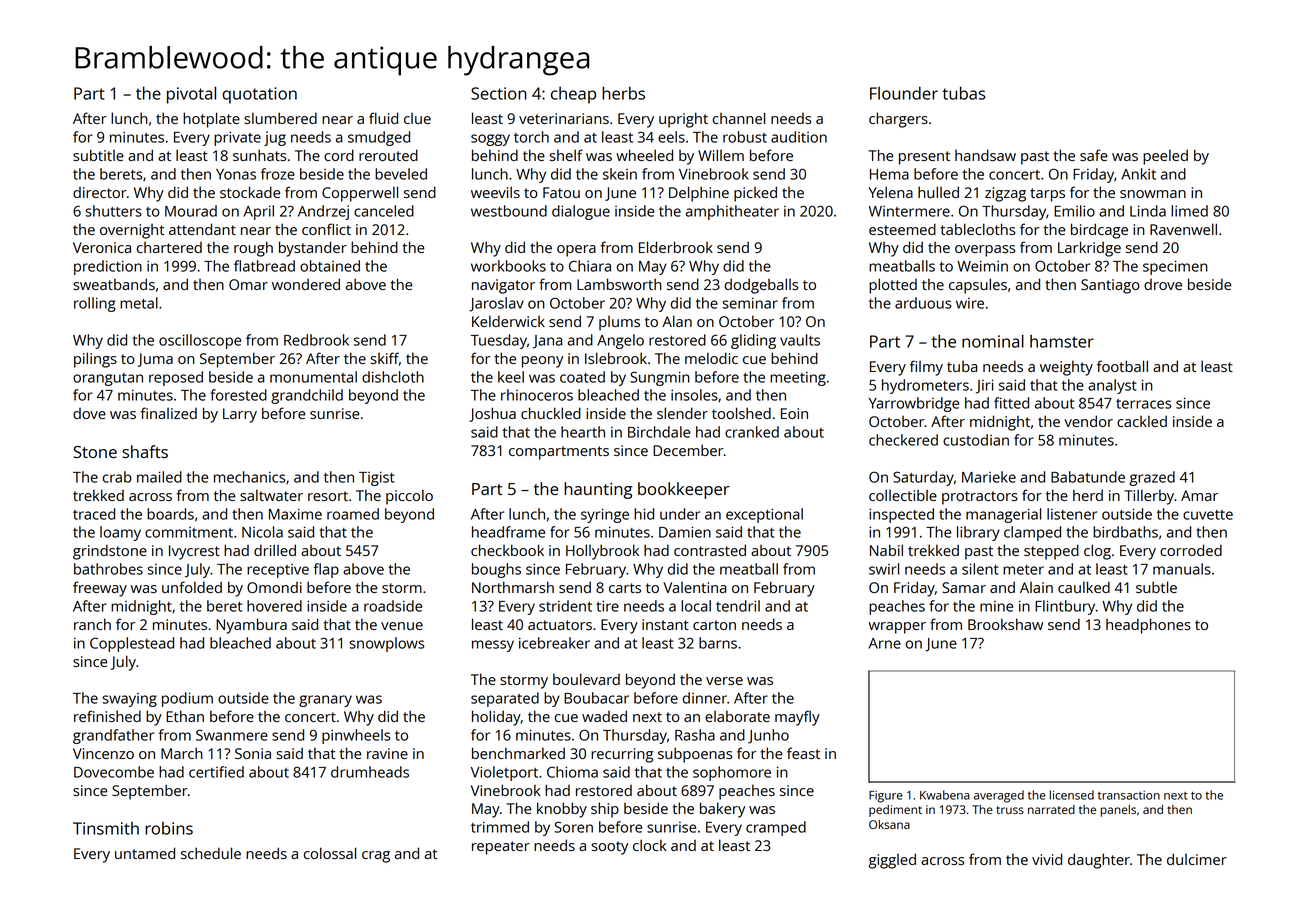 The height and width of the screenshot is (924, 1308). I want to click on chargers, so click(898, 120).
